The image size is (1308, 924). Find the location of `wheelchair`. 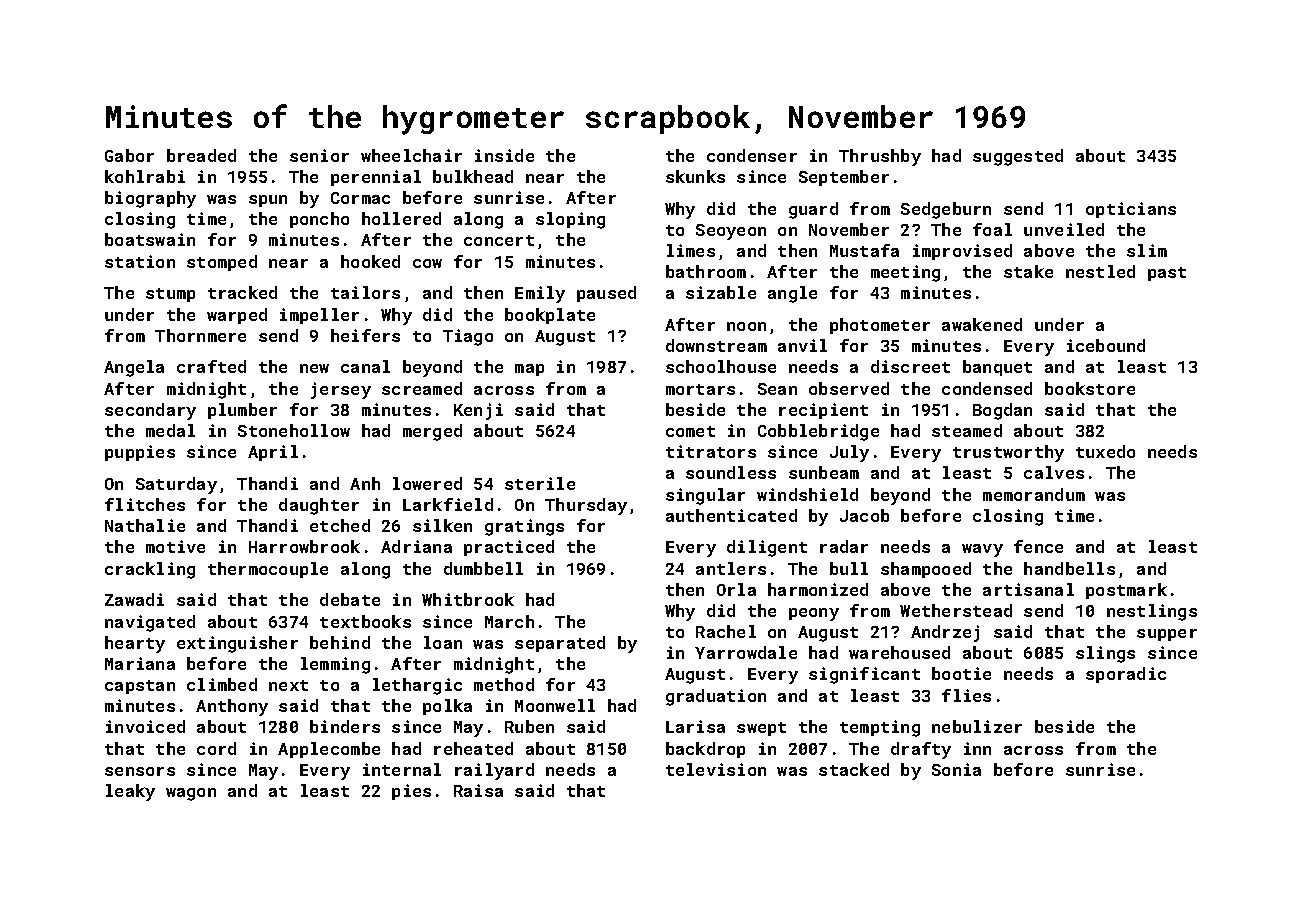

wheelchair is located at coordinates (411, 155).
